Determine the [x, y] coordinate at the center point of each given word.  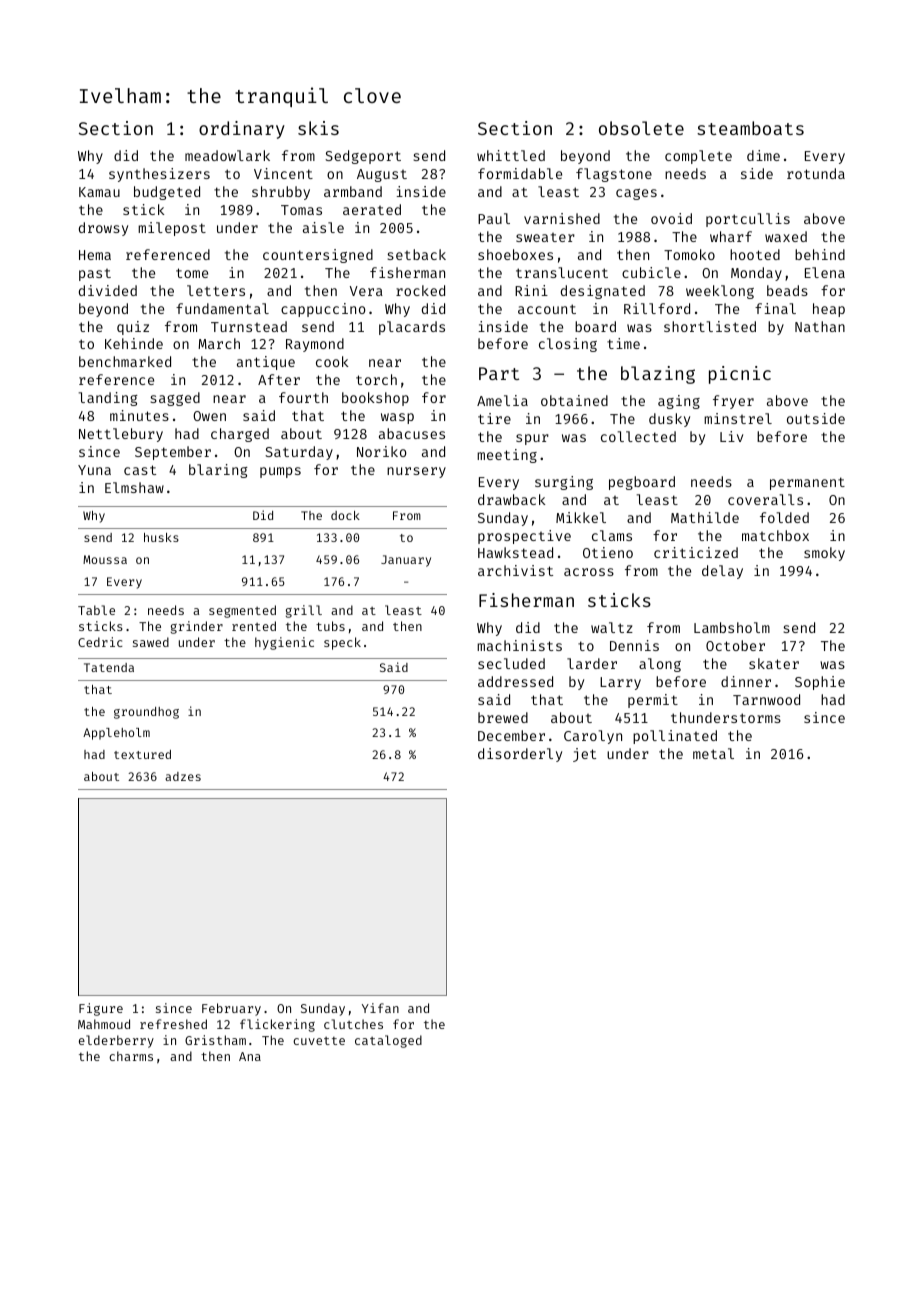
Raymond [315, 345]
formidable [520, 173]
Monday [756, 274]
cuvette [319, 1041]
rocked [420, 290]
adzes [183, 776]
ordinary [242, 130]
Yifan [380, 1008]
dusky [669, 420]
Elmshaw [134, 487]
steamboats [750, 128]
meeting [507, 456]
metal [713, 753]
